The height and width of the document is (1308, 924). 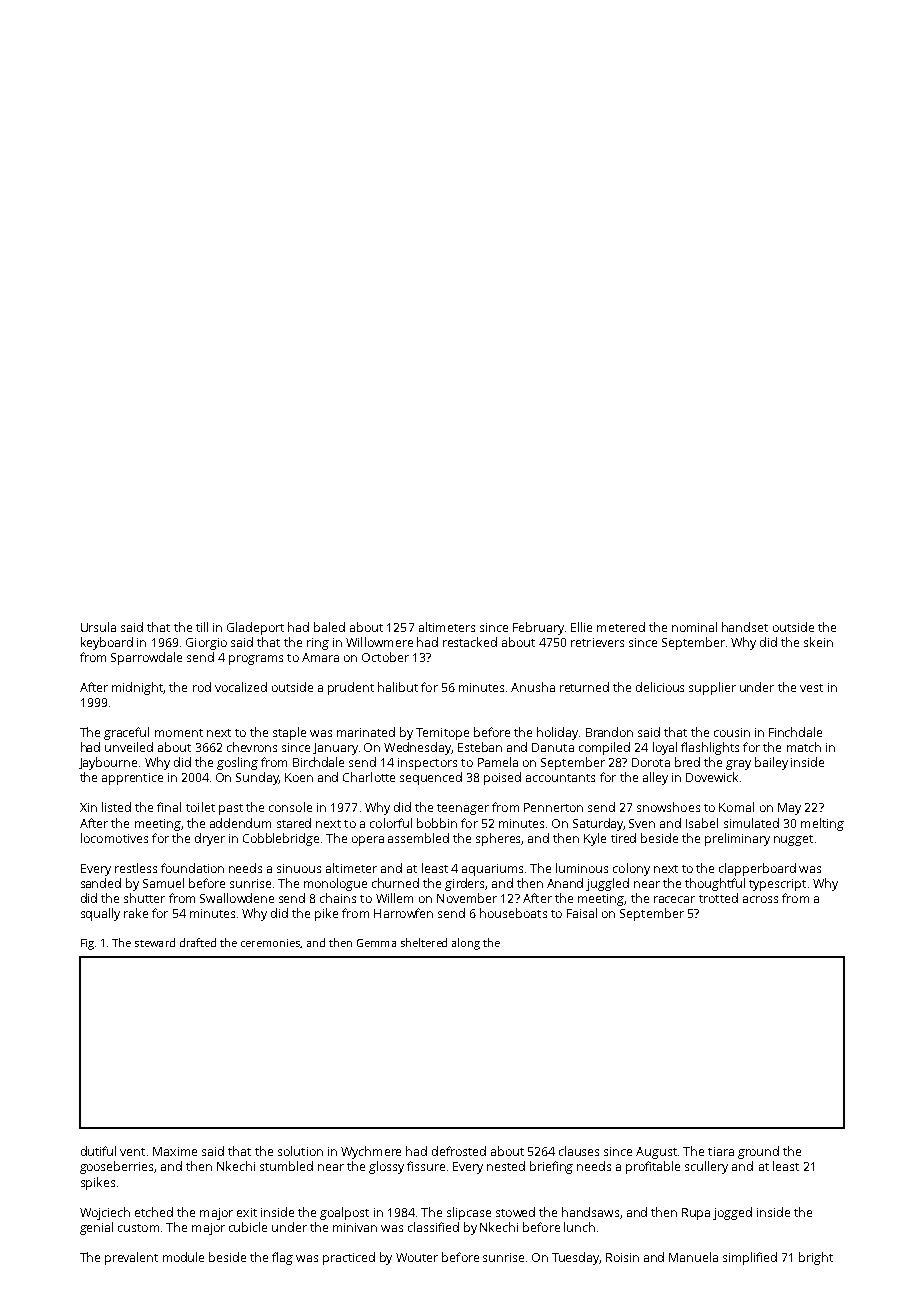 I want to click on dutiful, so click(x=98, y=1151).
